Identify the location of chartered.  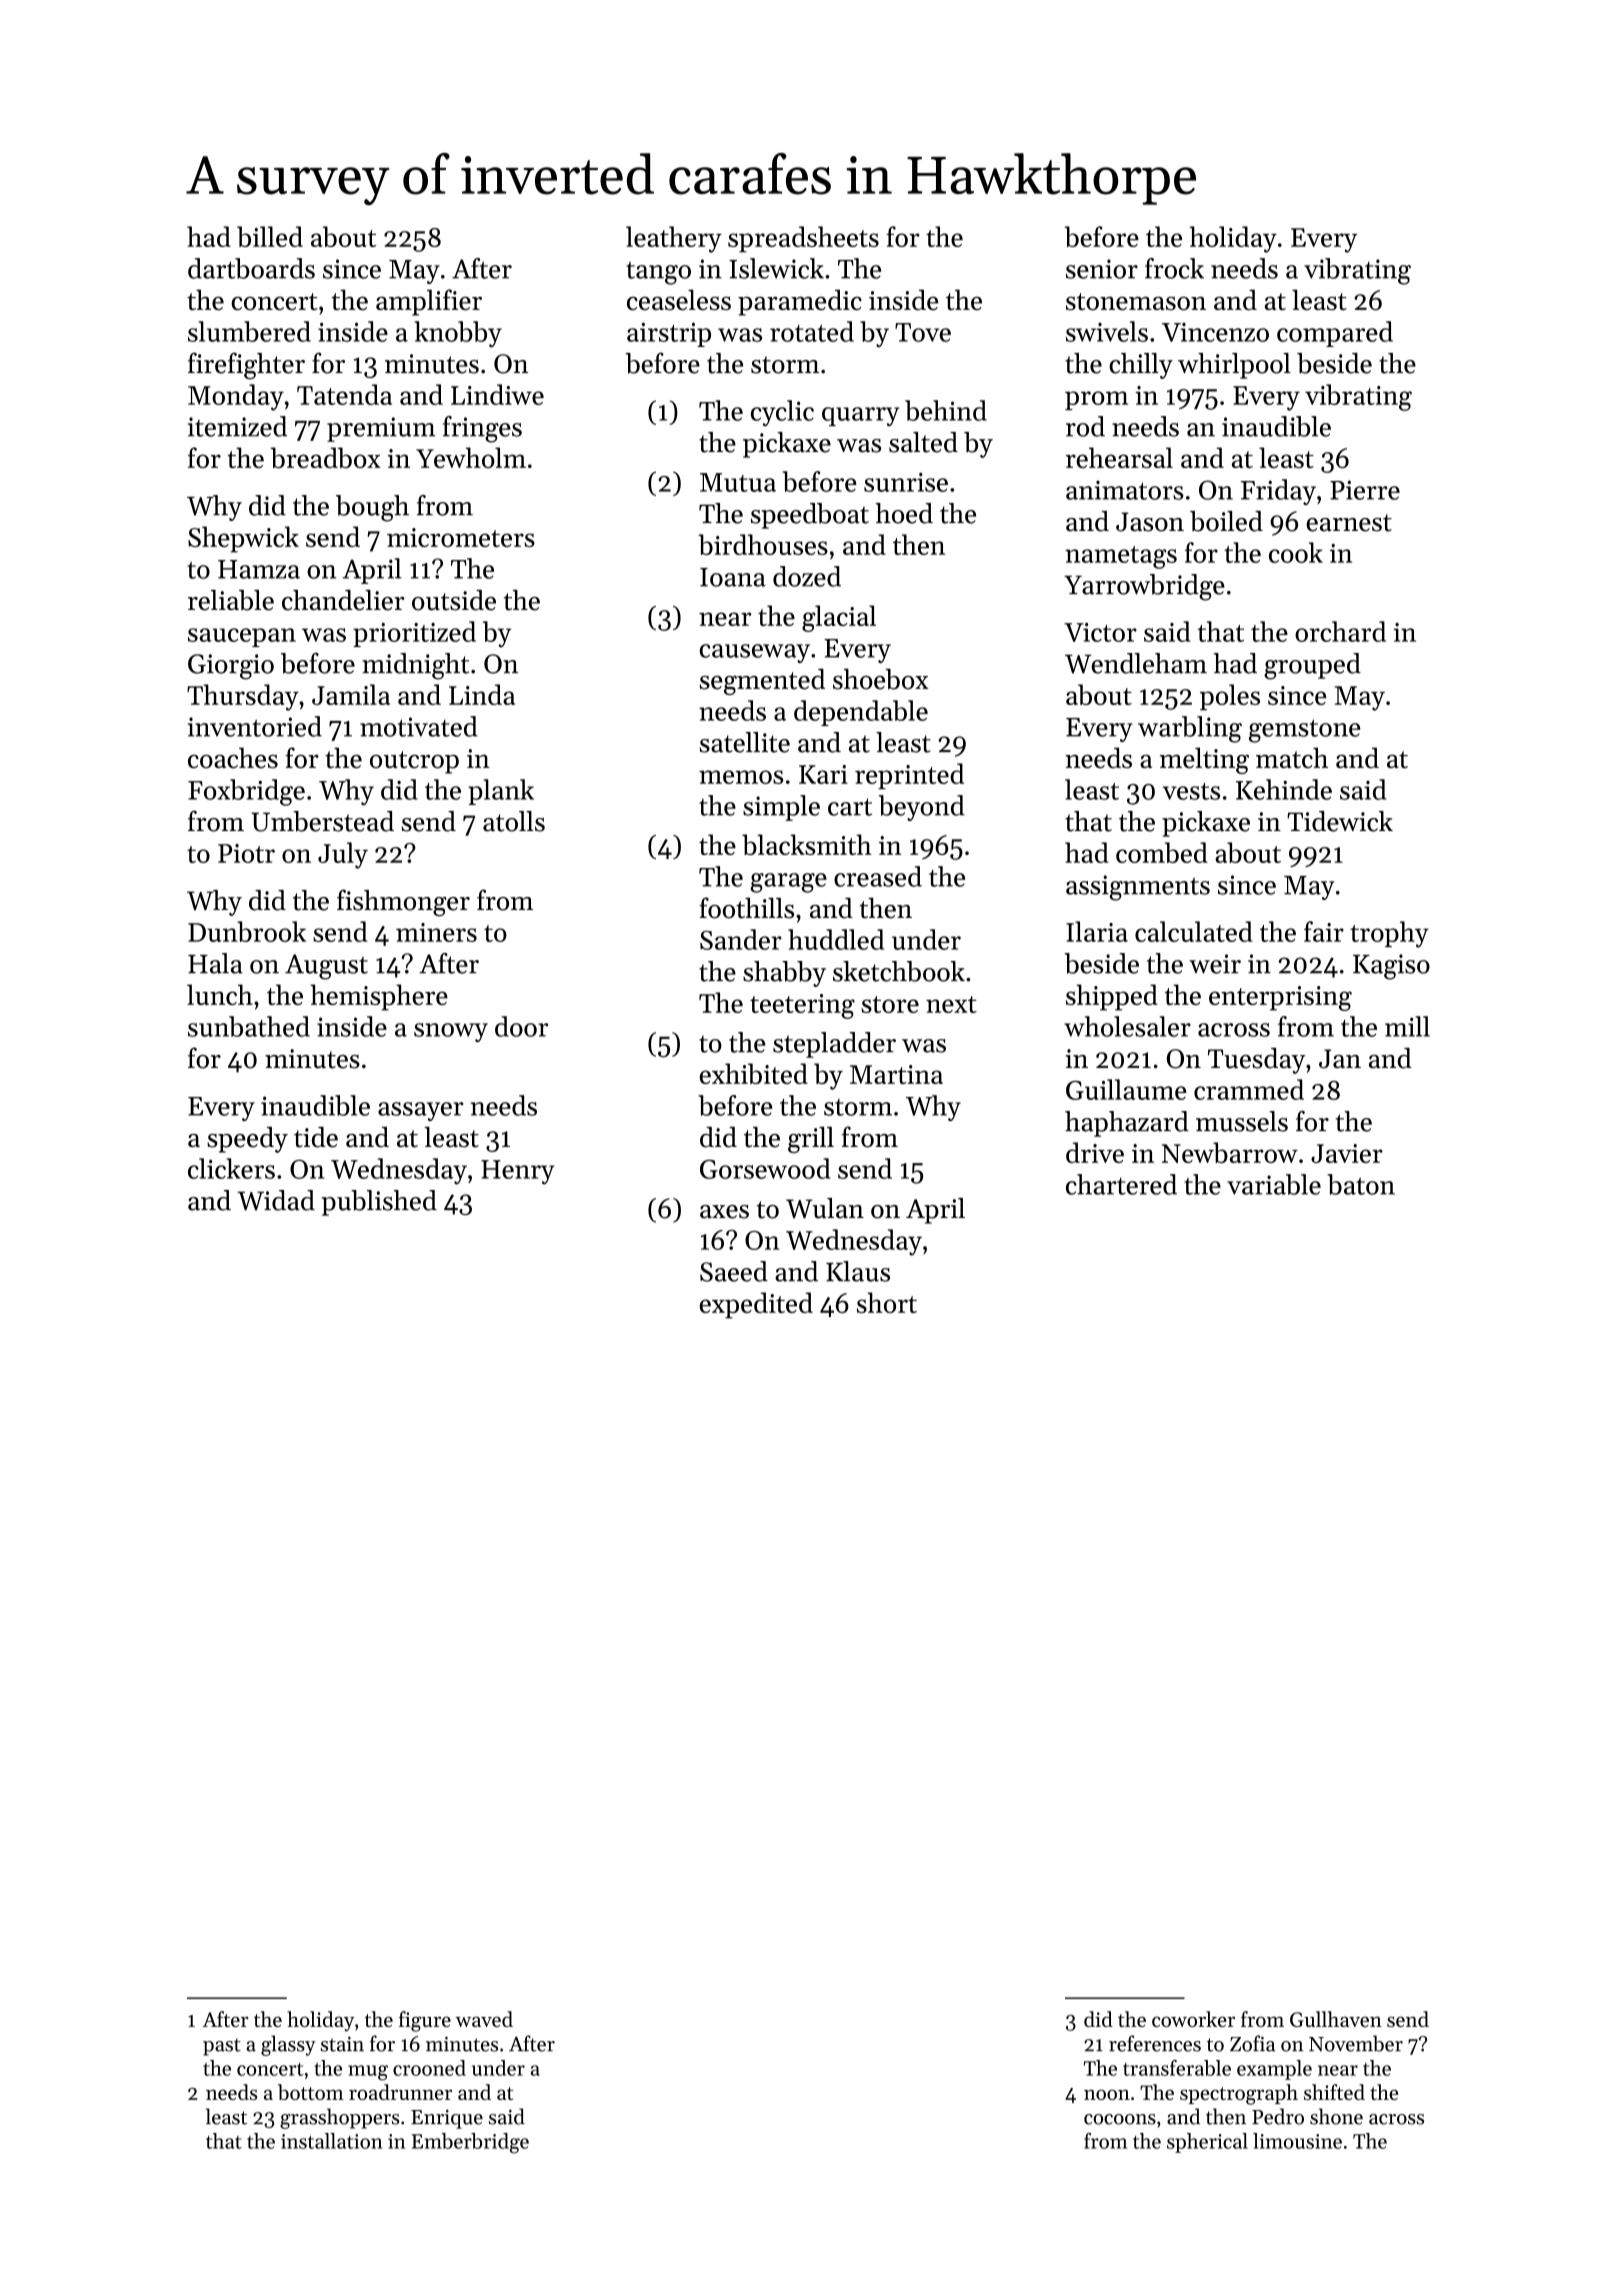
(1121, 1184).
